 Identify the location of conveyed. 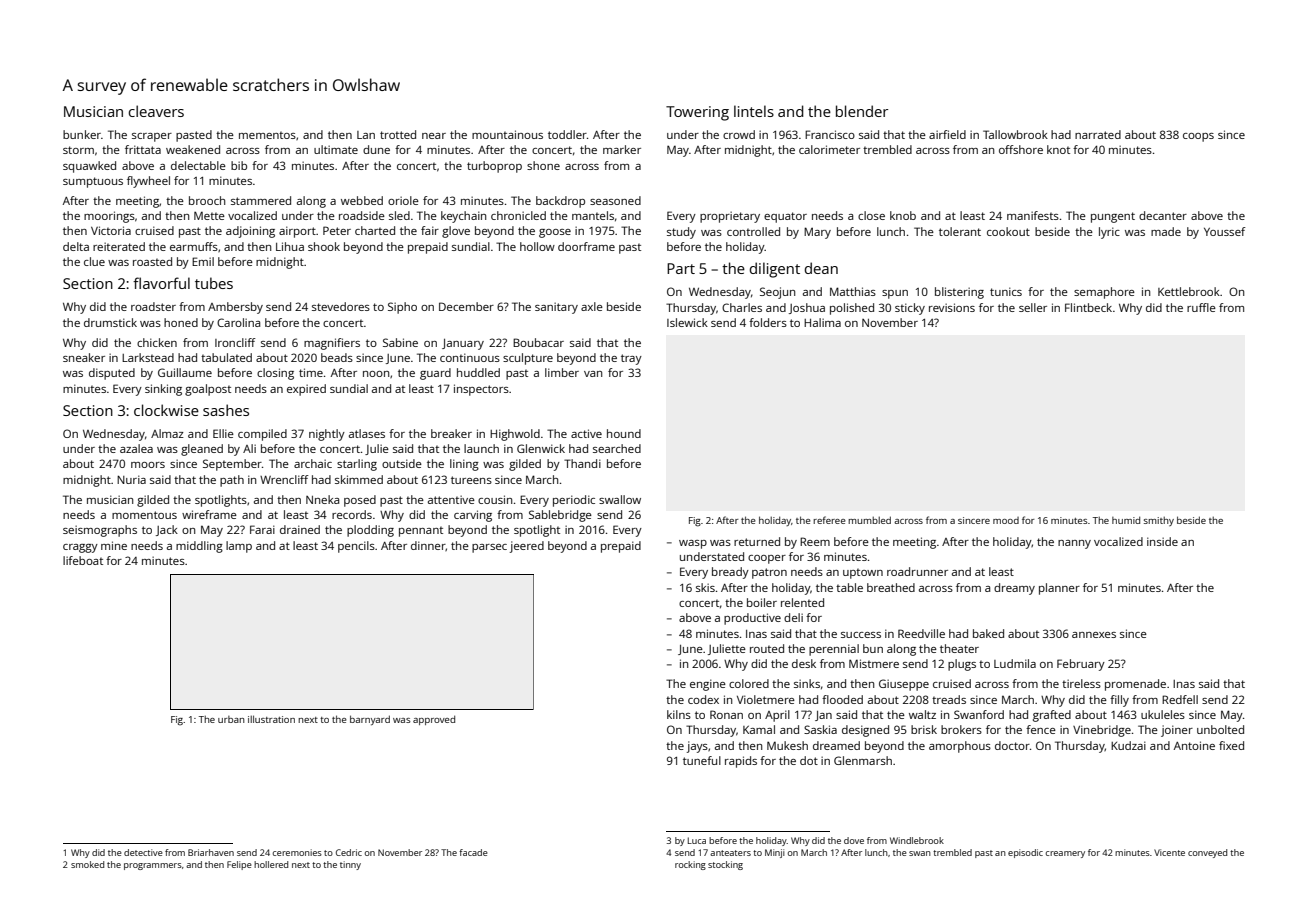
(1207, 853).
